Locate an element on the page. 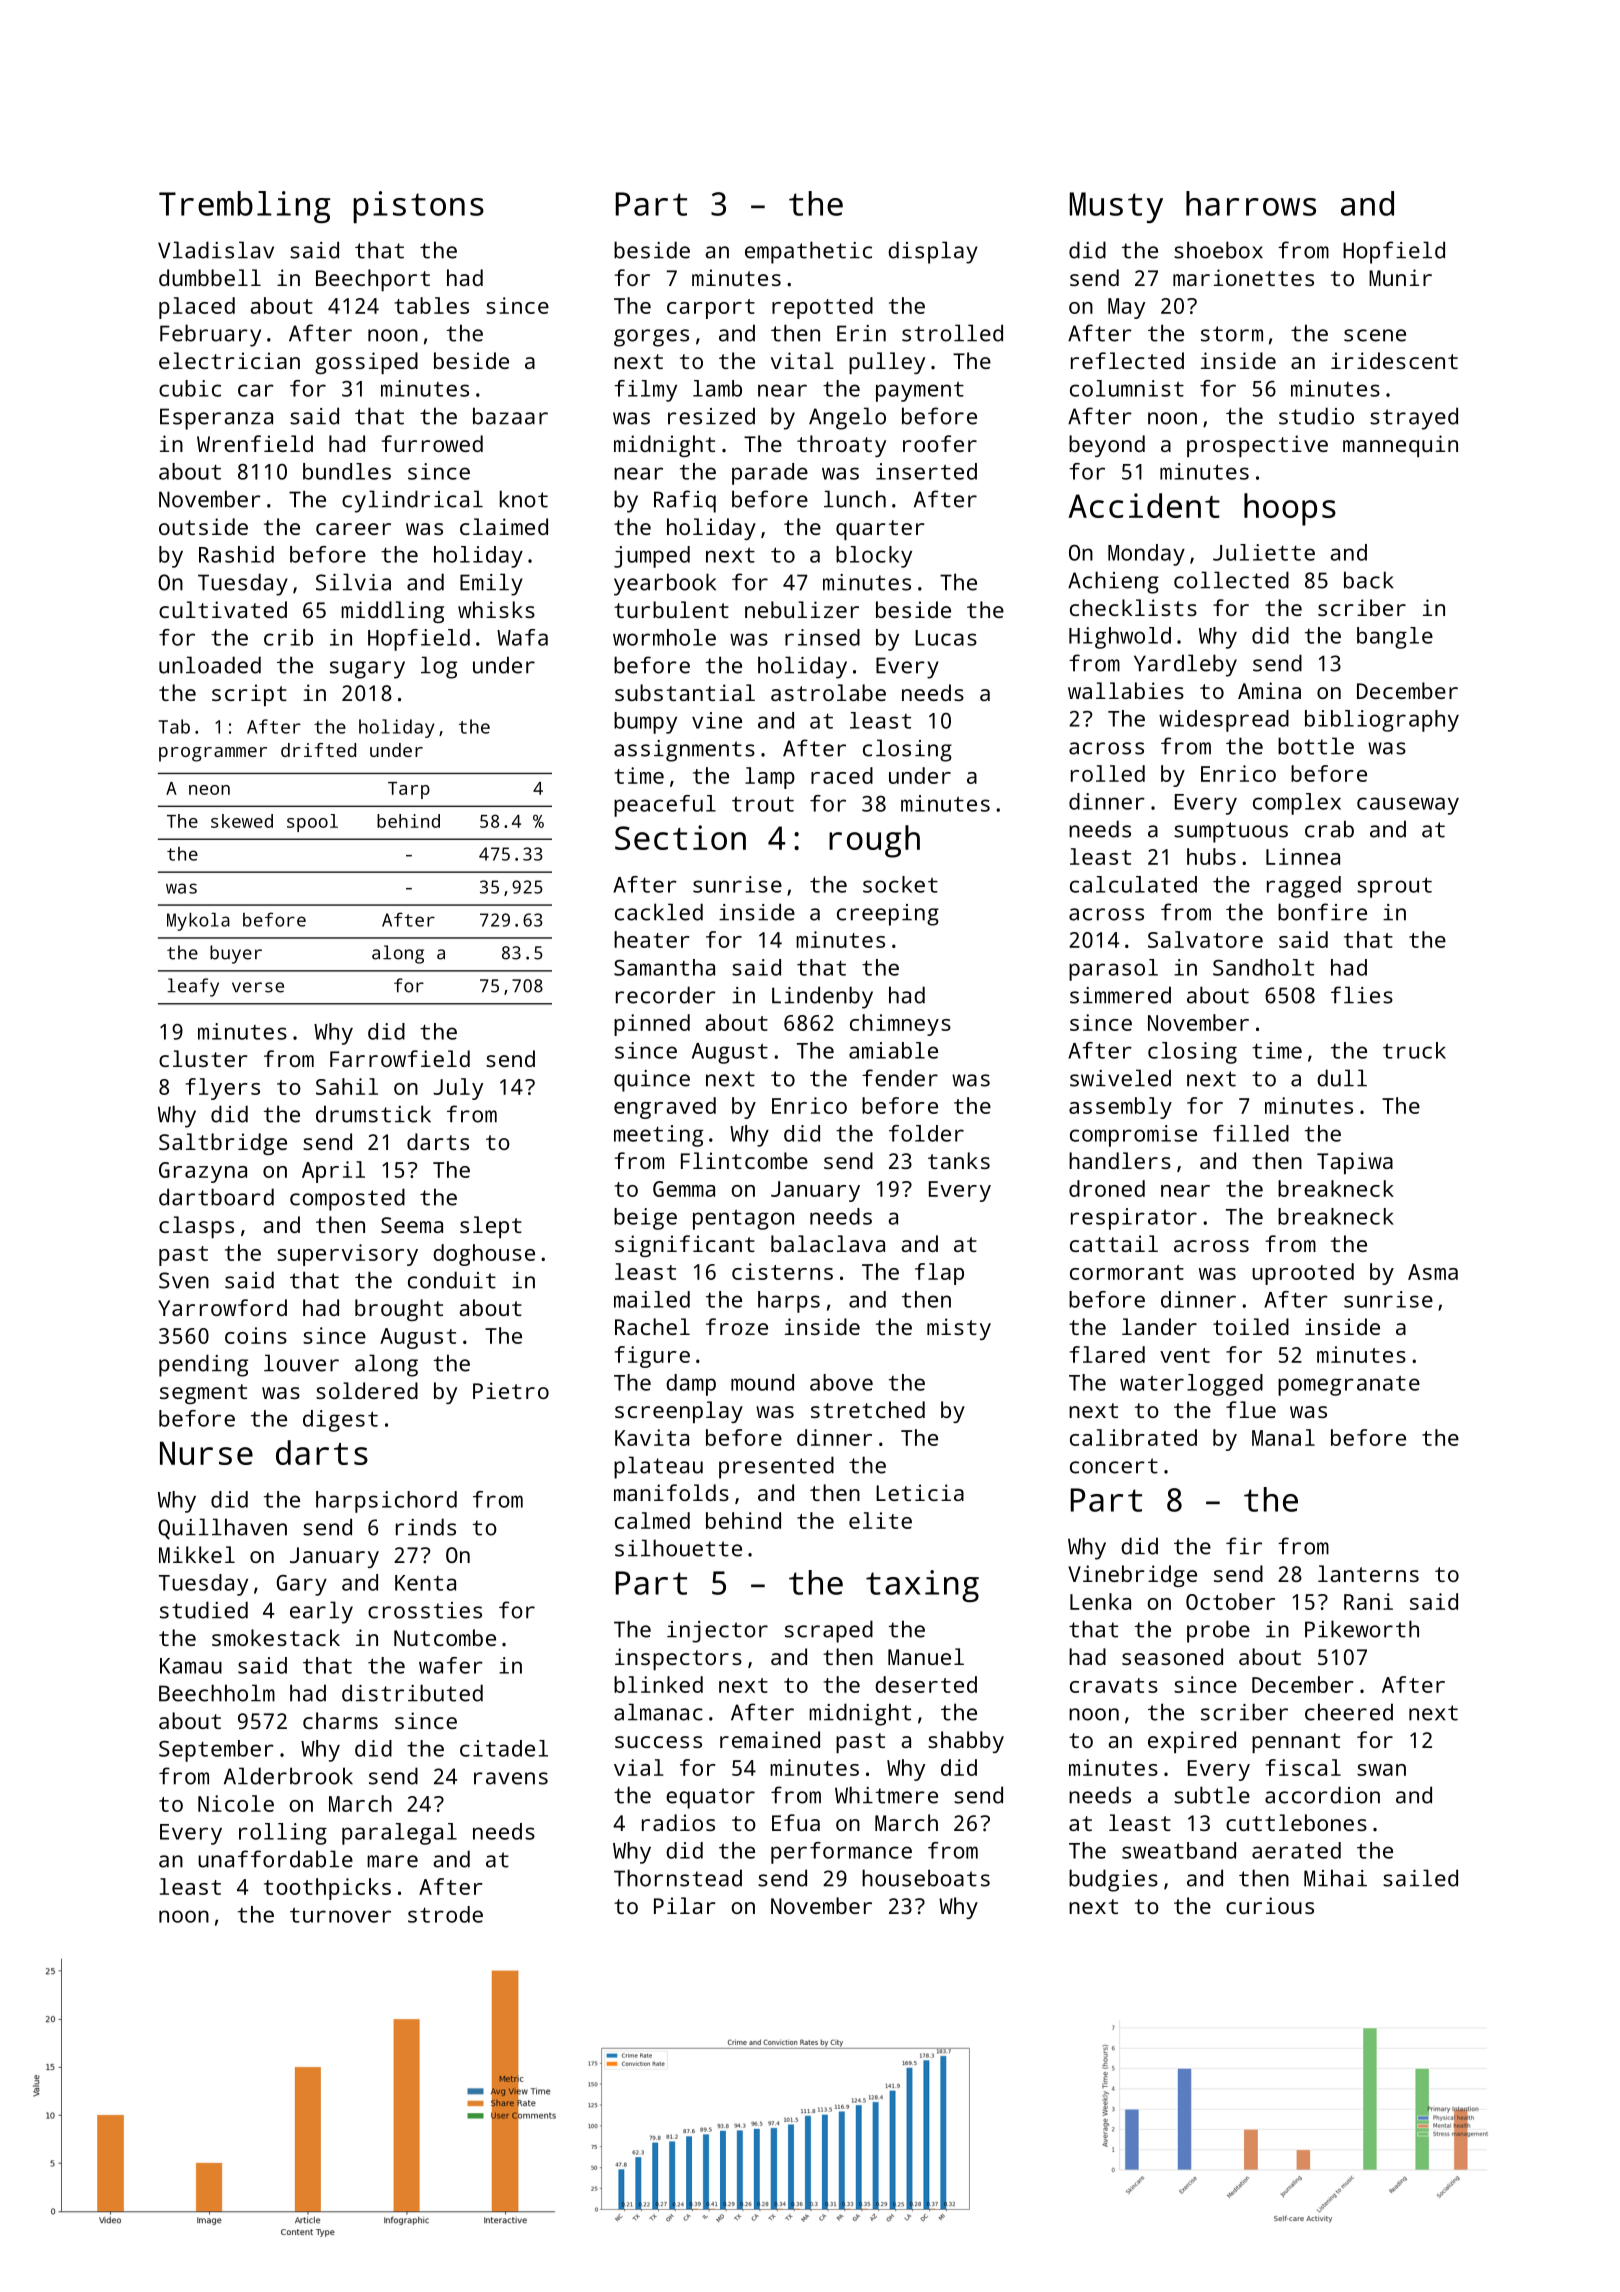 This document has width=1620, height=2292. back is located at coordinates (1369, 580).
